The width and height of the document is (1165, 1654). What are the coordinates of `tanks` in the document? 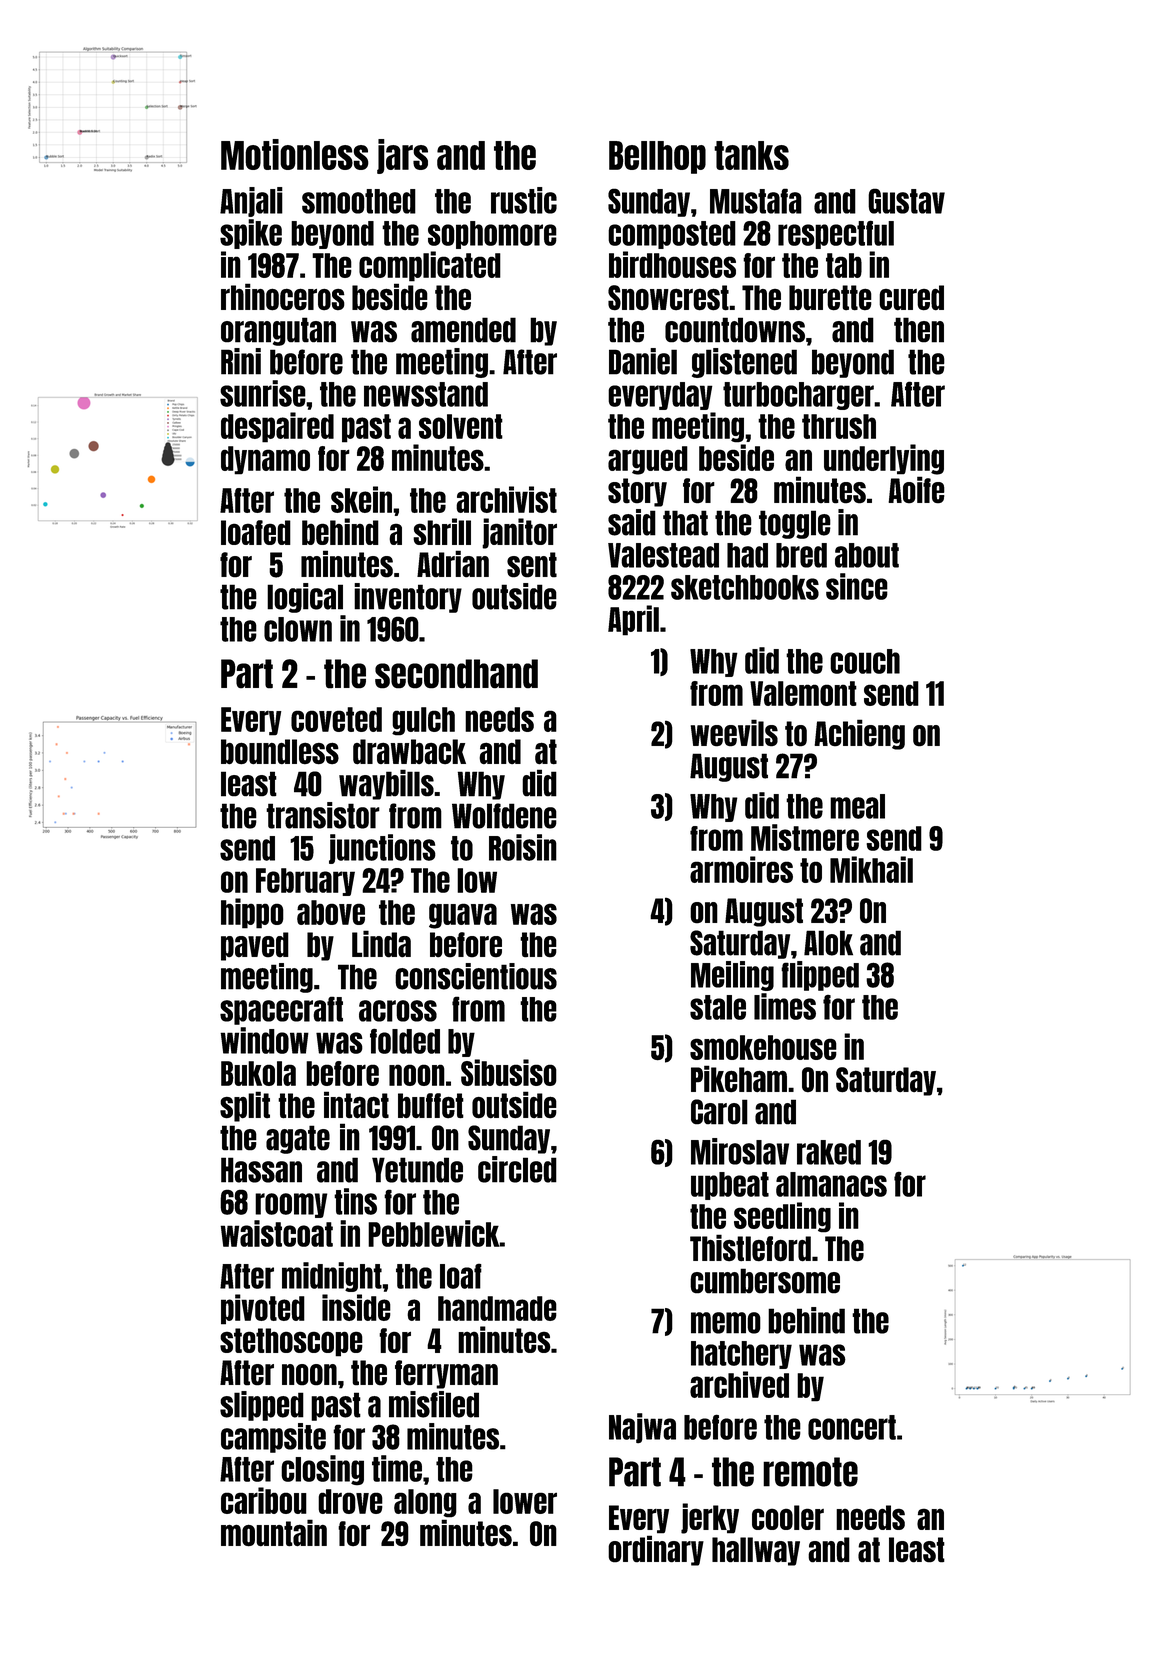 It's located at (751, 155).
